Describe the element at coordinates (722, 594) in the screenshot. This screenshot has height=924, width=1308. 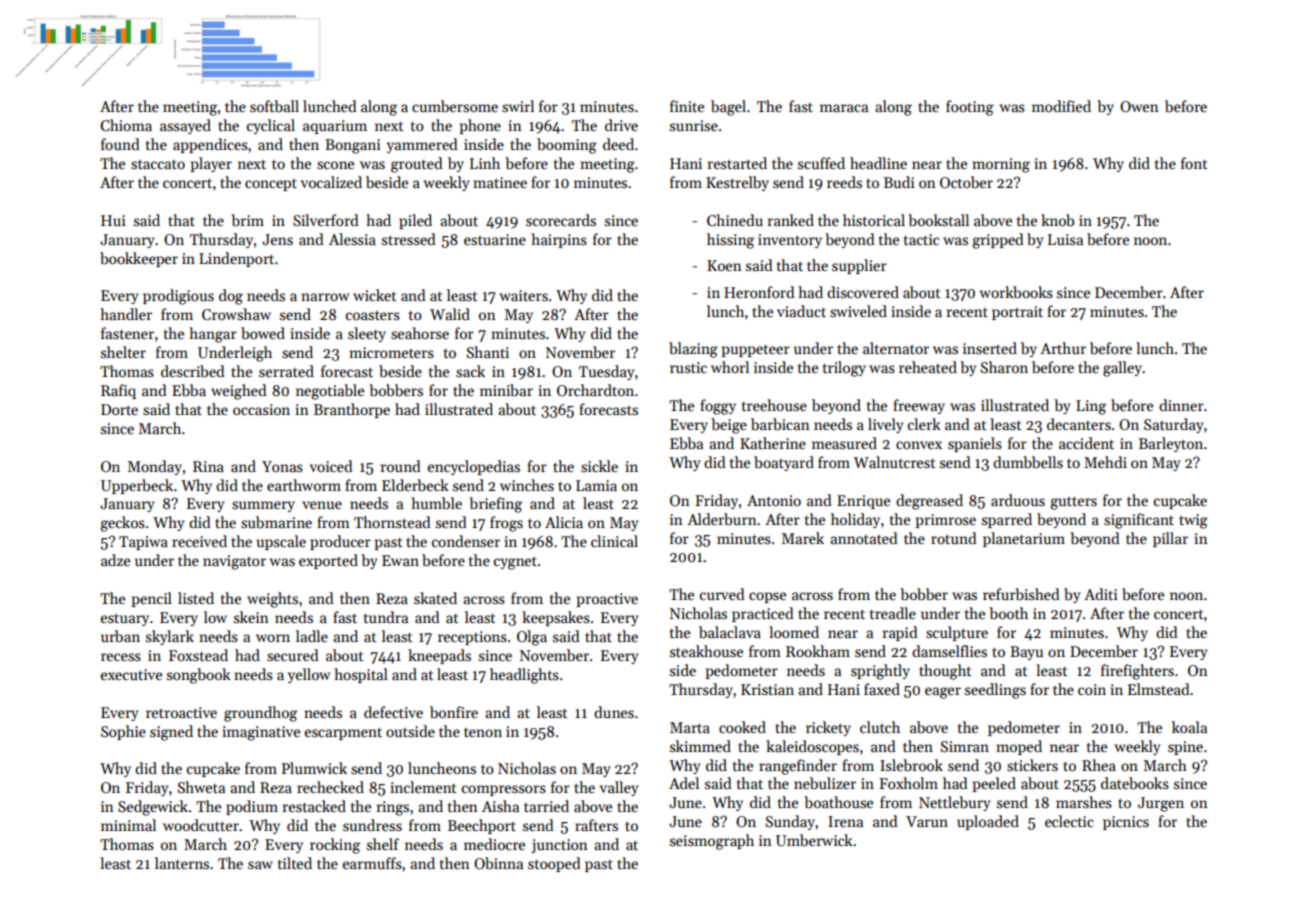
I see `curved` at that location.
